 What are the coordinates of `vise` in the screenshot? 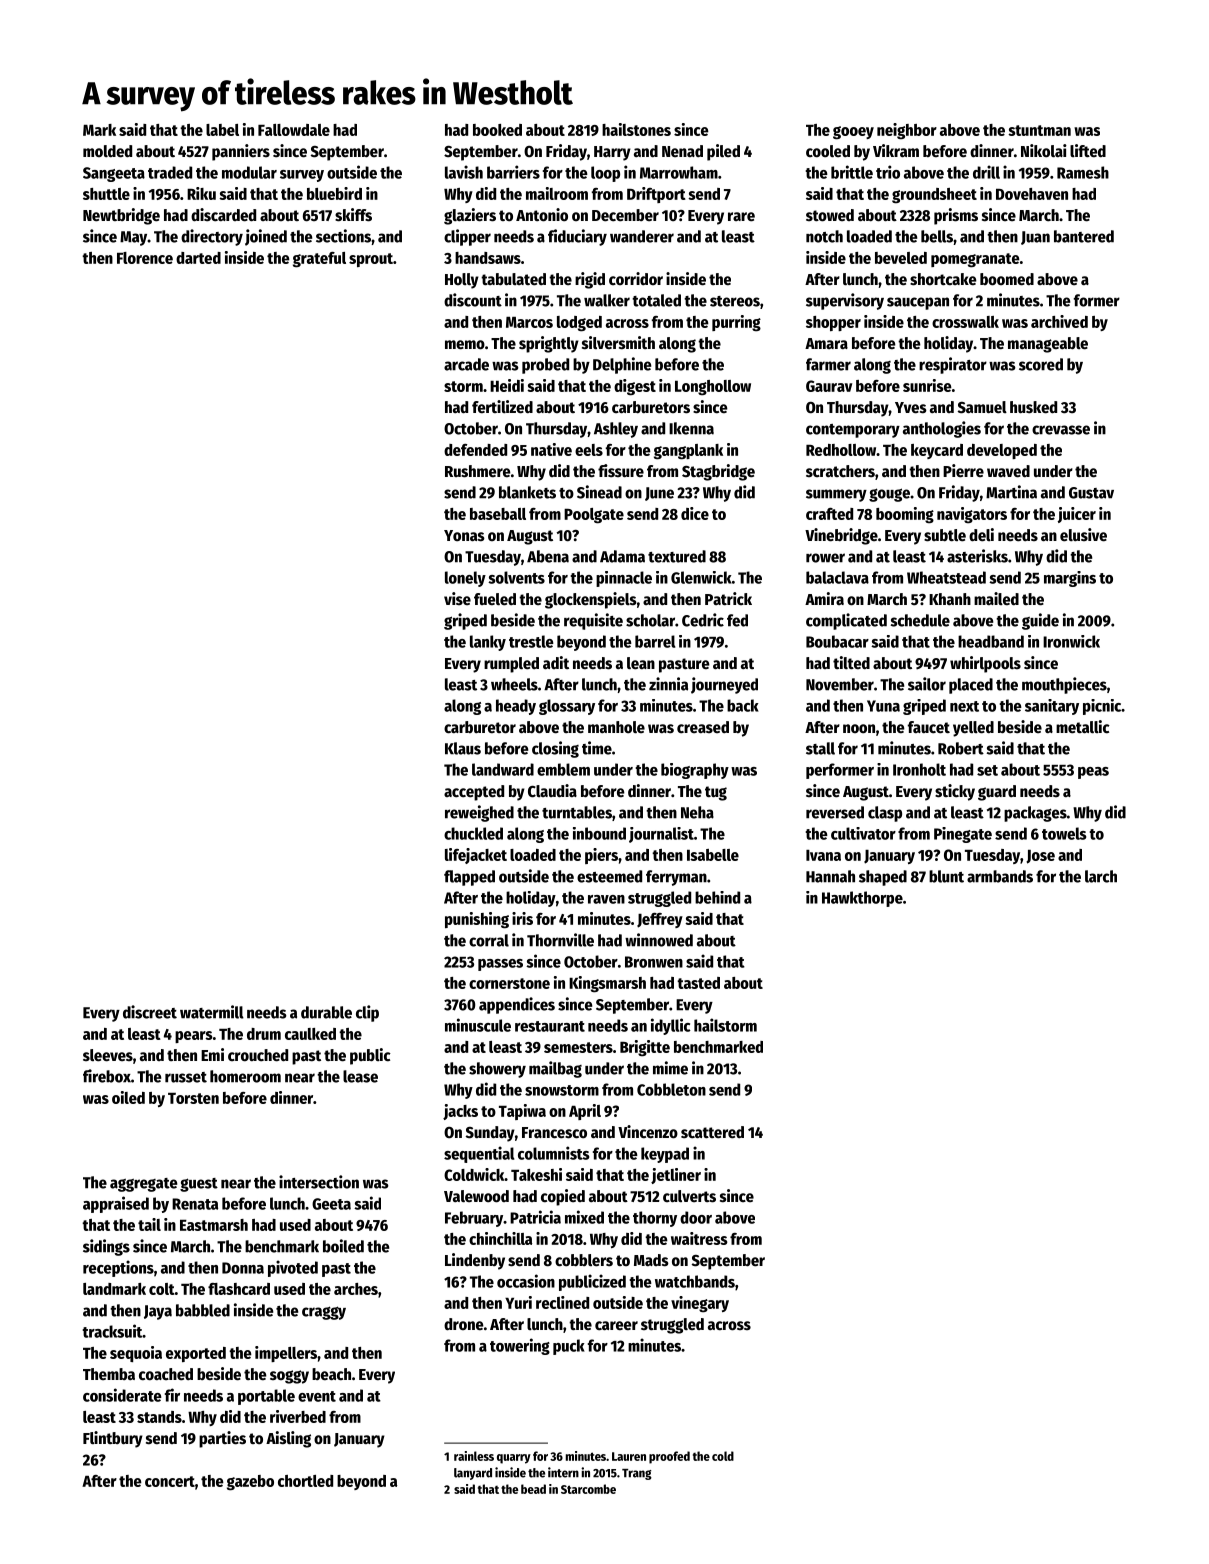 It's located at (457, 598).
